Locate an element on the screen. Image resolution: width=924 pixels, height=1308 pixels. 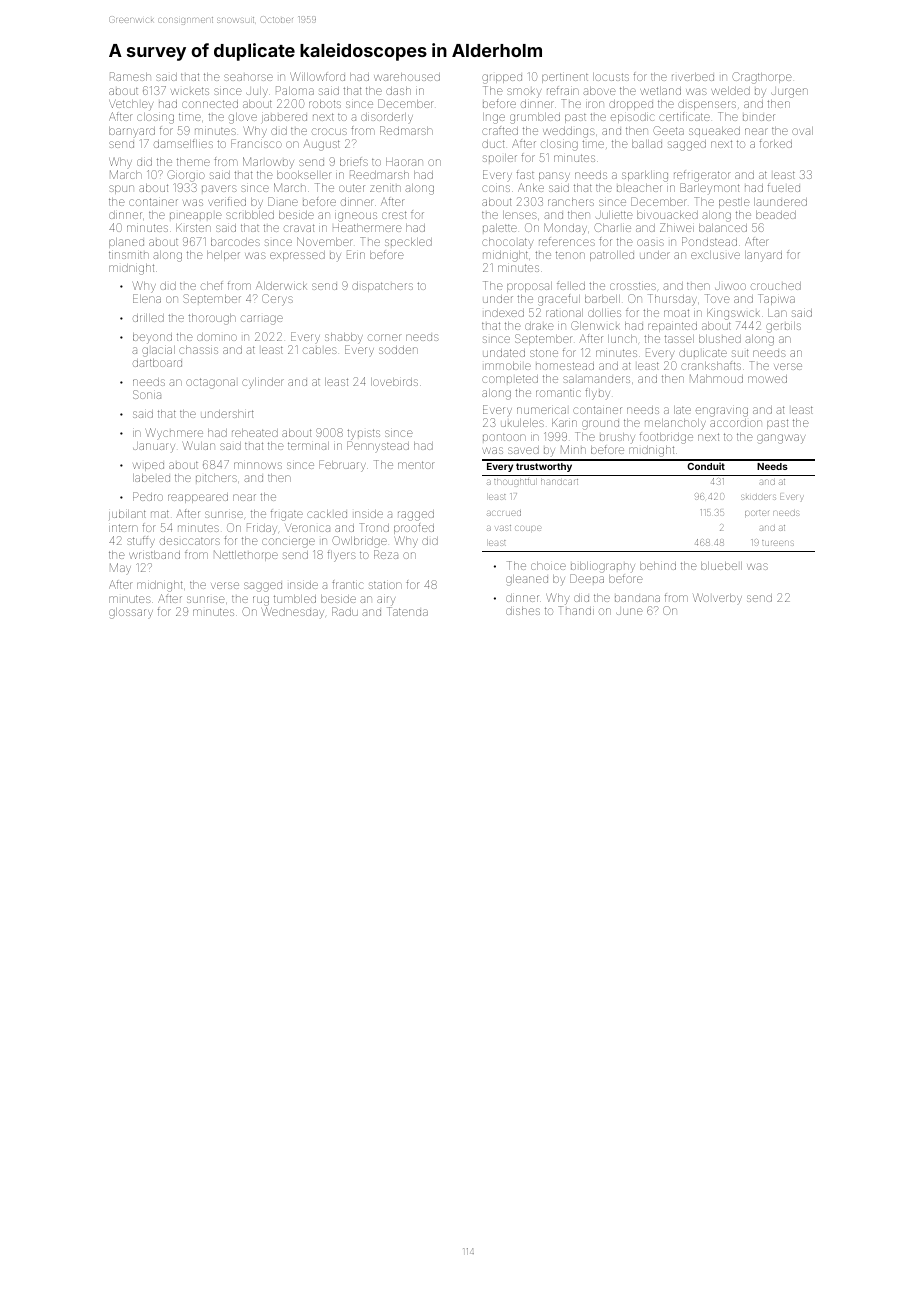
thorough is located at coordinates (212, 319).
